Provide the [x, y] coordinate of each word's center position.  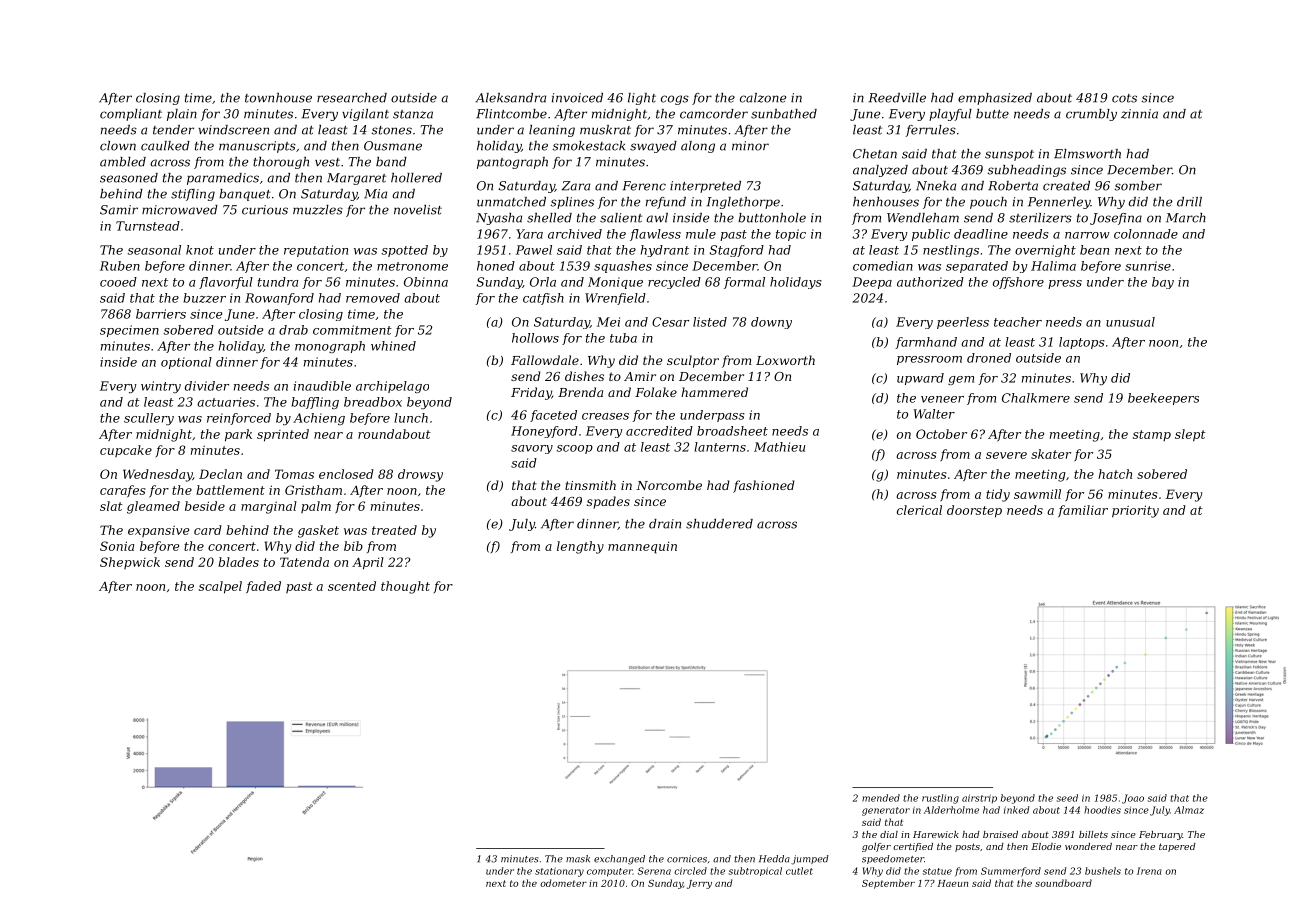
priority [1135, 511]
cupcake [126, 451]
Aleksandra [511, 98]
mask [578, 859]
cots [1124, 98]
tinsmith [590, 485]
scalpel [220, 587]
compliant [131, 115]
